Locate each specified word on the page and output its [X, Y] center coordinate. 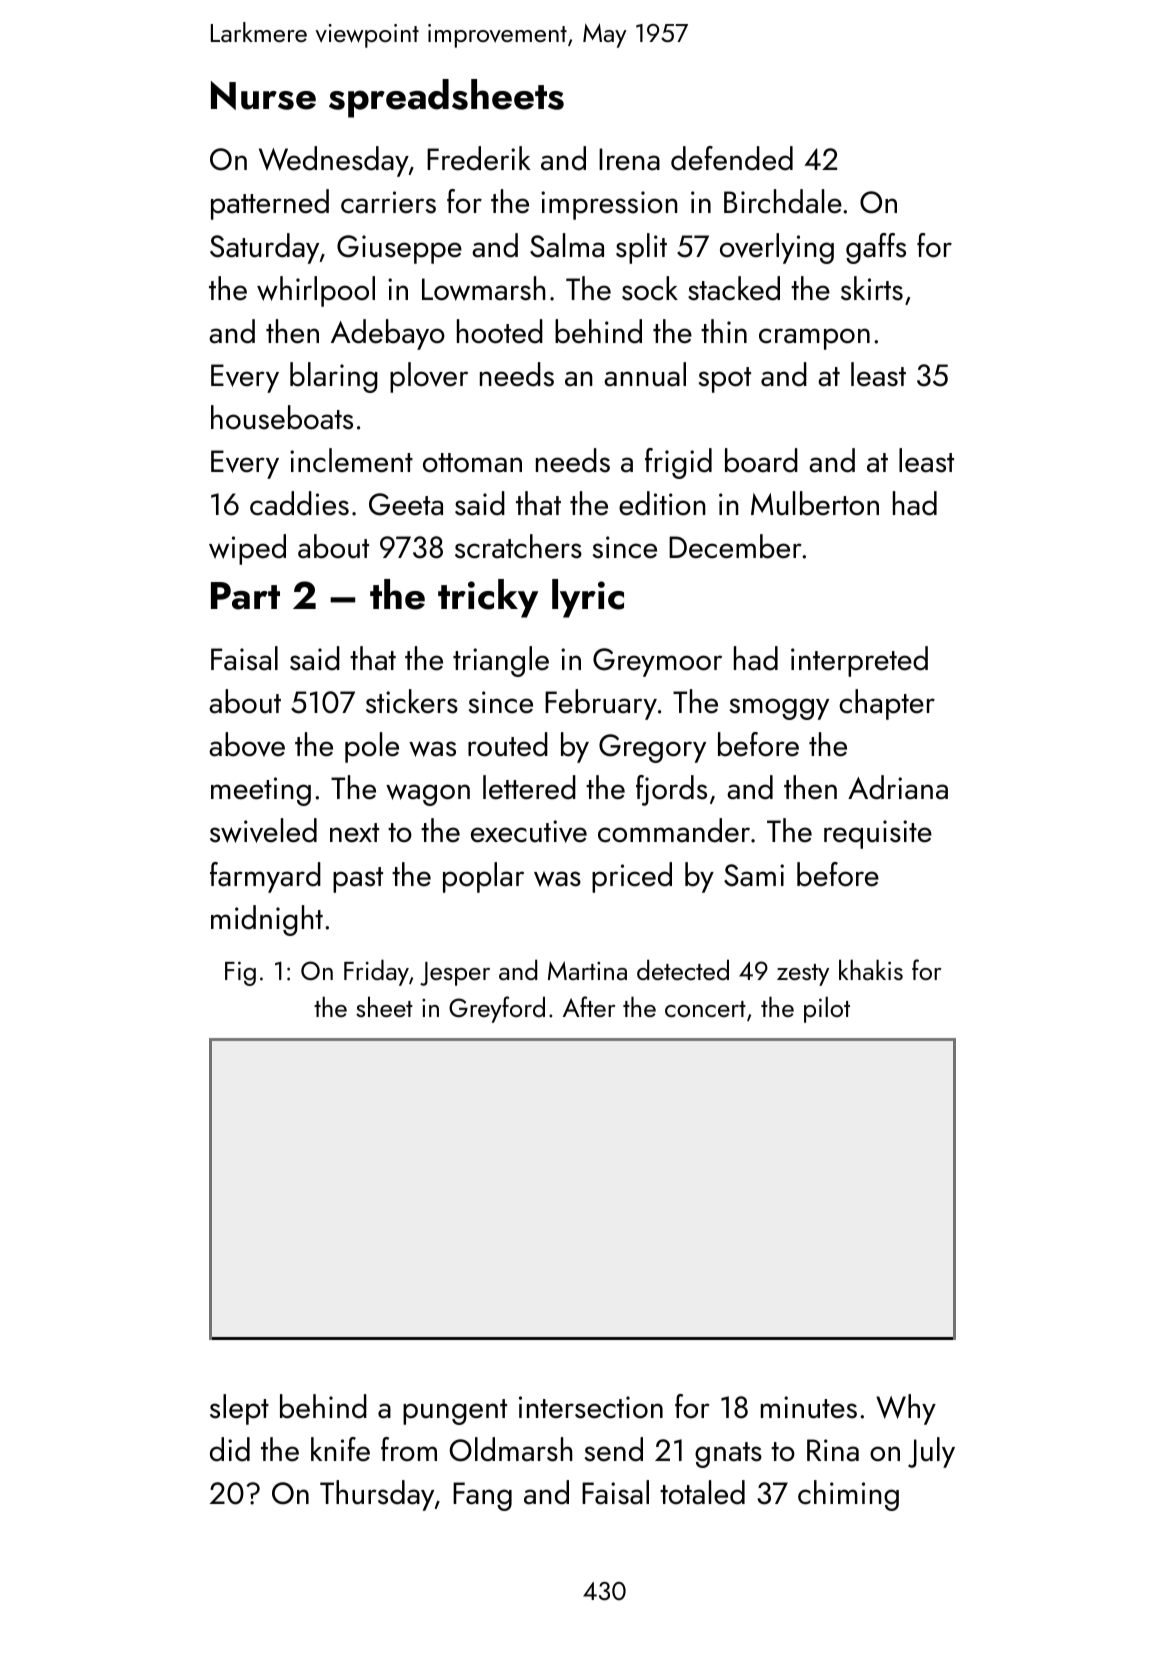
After [589, 1006]
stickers [412, 701]
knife [340, 1449]
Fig [240, 973]
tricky [488, 598]
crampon [814, 339]
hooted [500, 331]
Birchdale [783, 201]
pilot [827, 1009]
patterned [270, 204]
